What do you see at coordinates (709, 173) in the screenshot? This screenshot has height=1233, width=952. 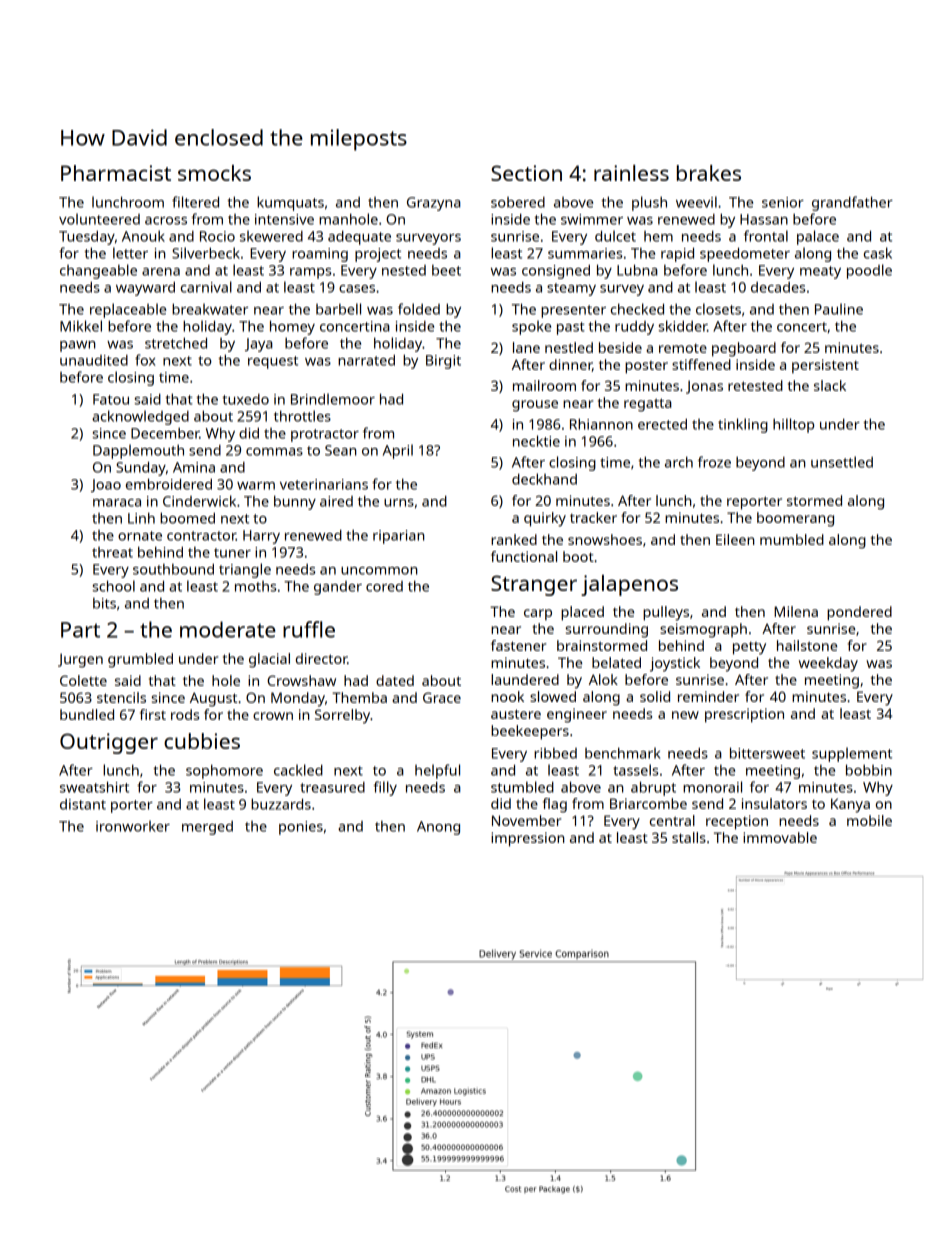 I see `brakes` at bounding box center [709, 173].
